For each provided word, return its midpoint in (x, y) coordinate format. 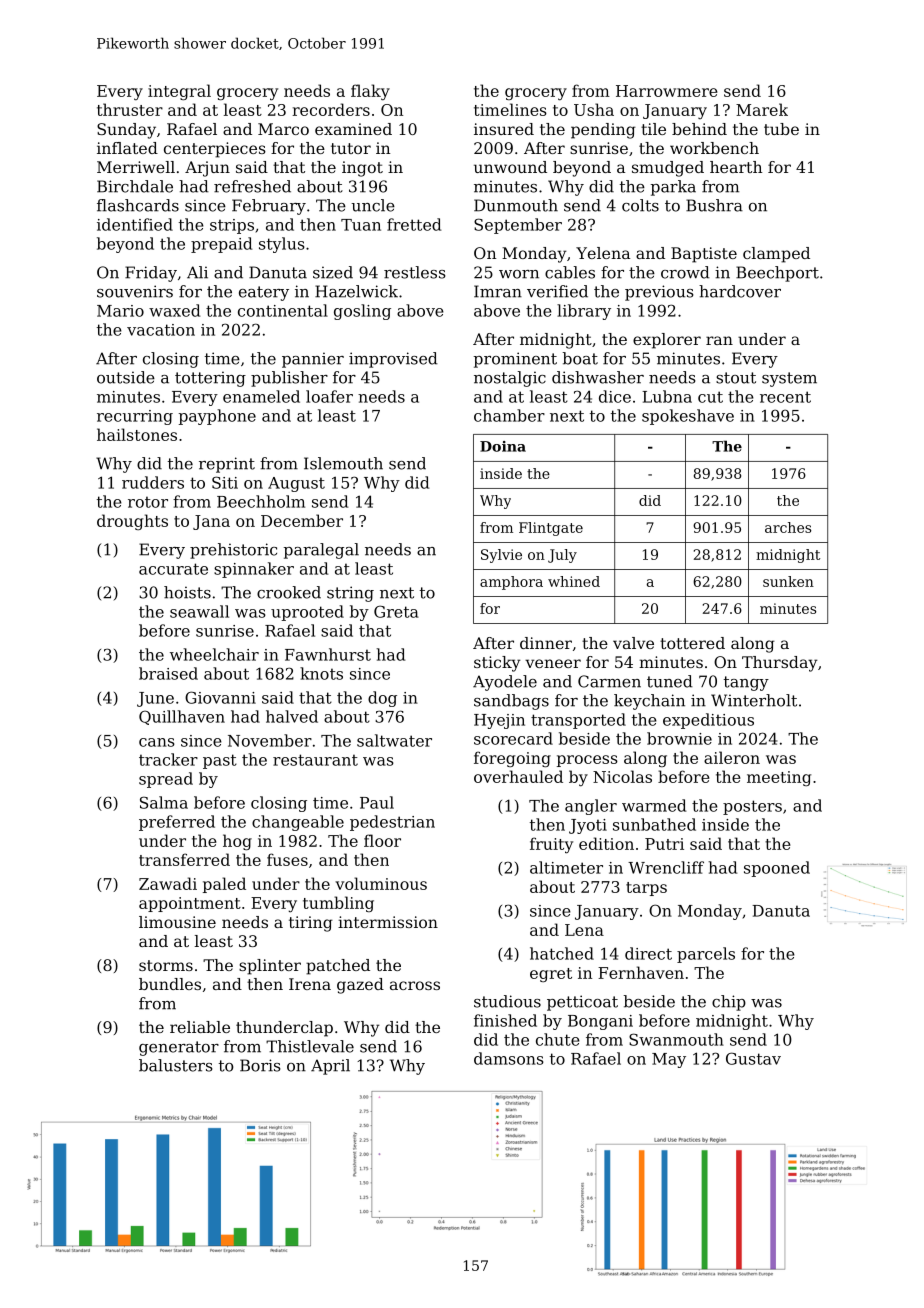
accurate (173, 569)
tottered (692, 643)
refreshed (252, 186)
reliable (200, 1027)
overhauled (518, 776)
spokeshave (688, 417)
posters (752, 807)
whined (574, 581)
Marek (762, 109)
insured (504, 129)
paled (224, 885)
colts (640, 205)
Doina (503, 446)
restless (415, 272)
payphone (217, 417)
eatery (264, 293)
